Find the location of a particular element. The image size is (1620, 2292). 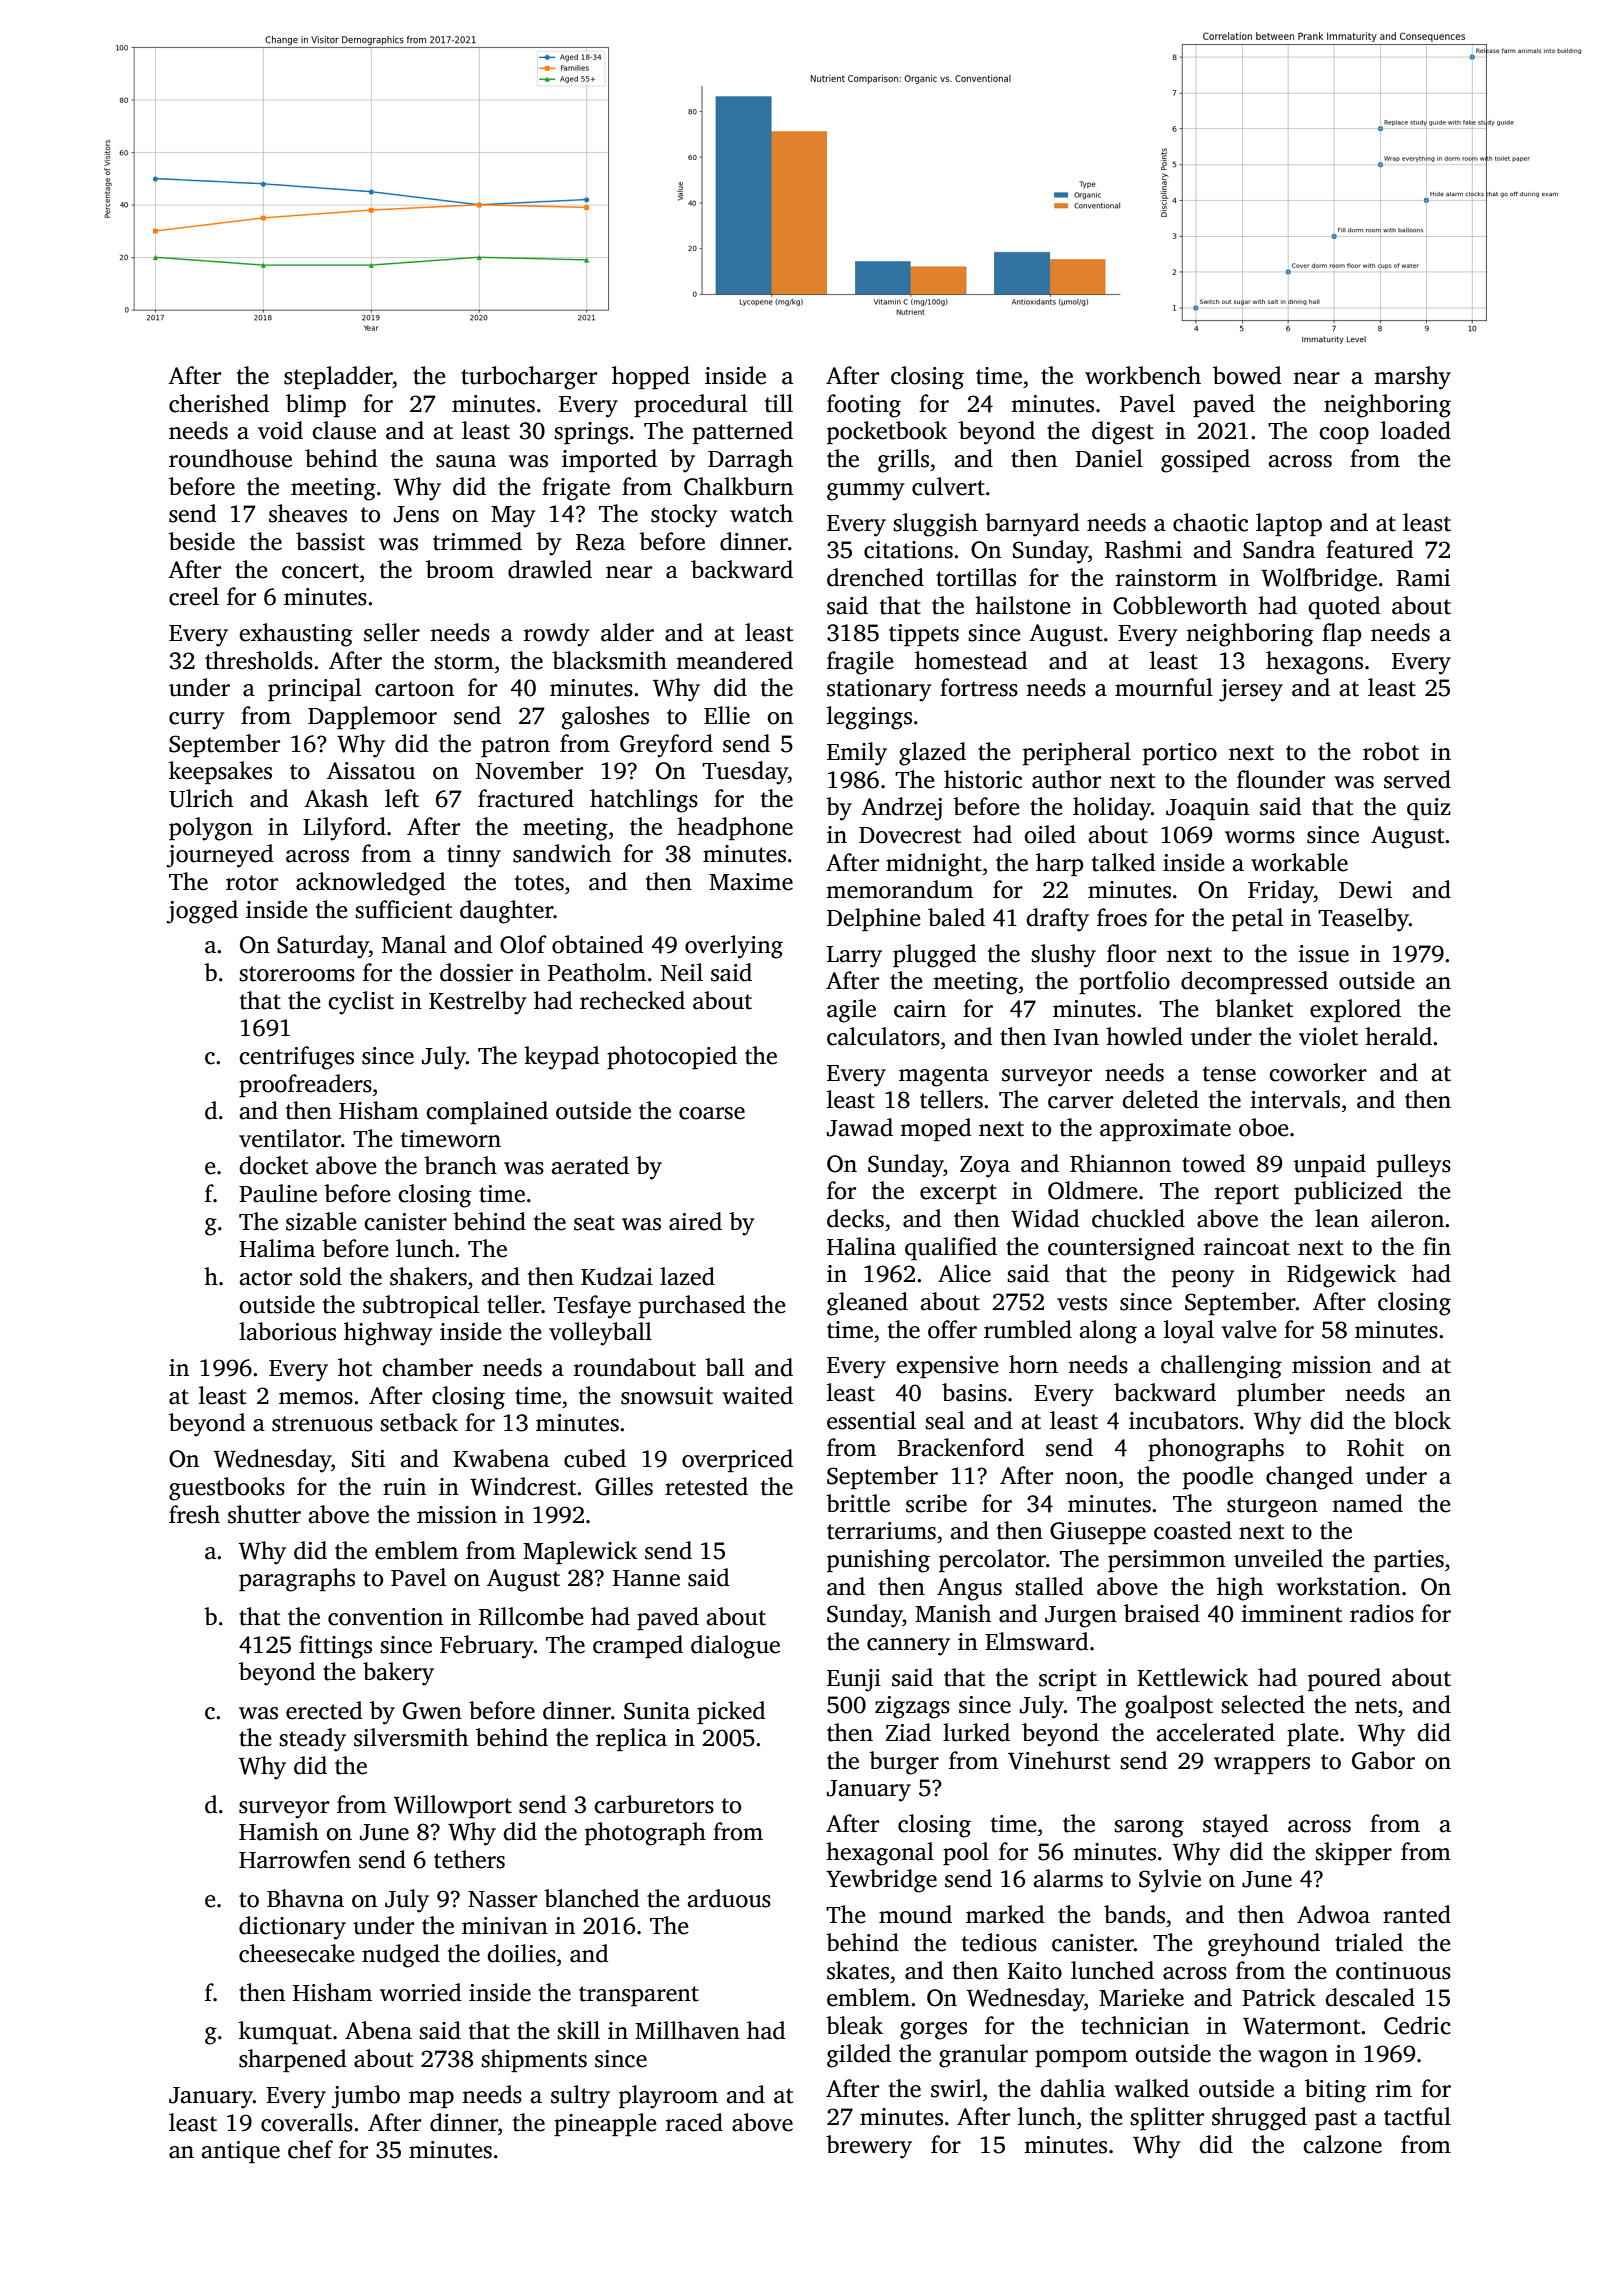

unveiled is located at coordinates (1278, 1558).
